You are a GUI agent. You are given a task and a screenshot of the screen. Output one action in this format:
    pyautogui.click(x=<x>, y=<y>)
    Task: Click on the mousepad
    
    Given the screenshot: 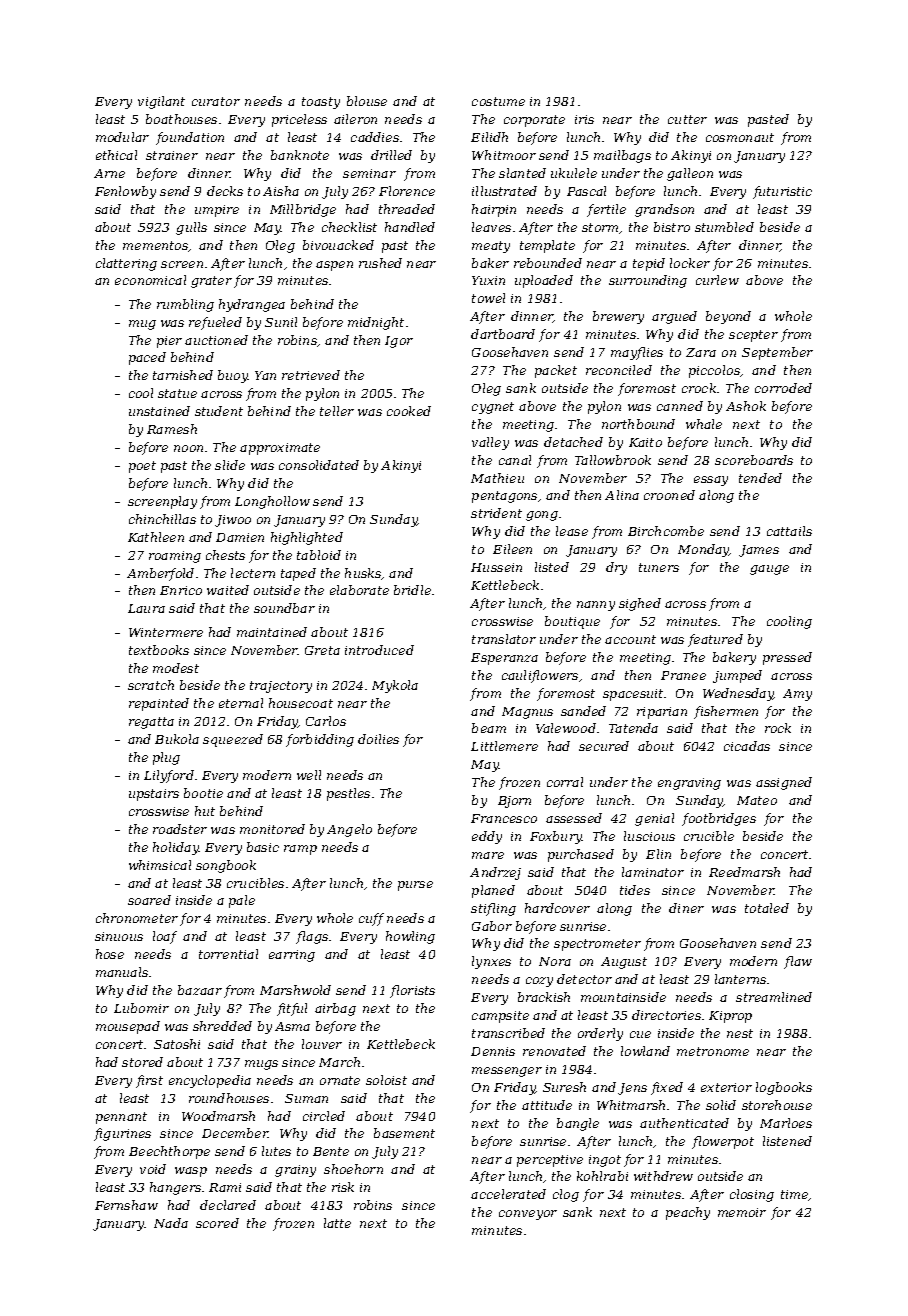 What is the action you would take?
    pyautogui.click(x=128, y=1027)
